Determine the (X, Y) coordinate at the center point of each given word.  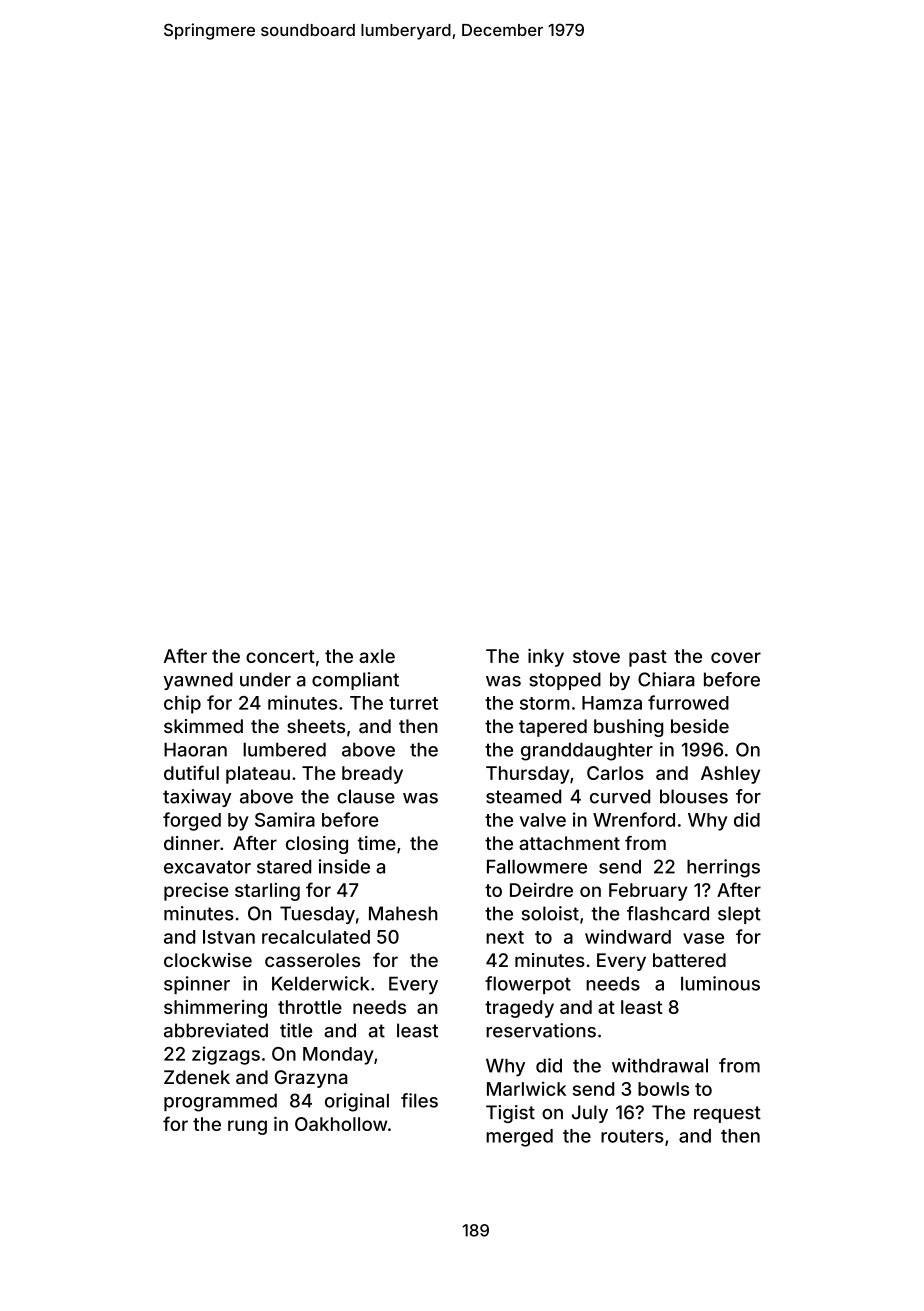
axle (377, 656)
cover (736, 657)
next (505, 937)
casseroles (312, 960)
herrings (723, 868)
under (265, 679)
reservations (541, 1030)
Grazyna (311, 1079)
